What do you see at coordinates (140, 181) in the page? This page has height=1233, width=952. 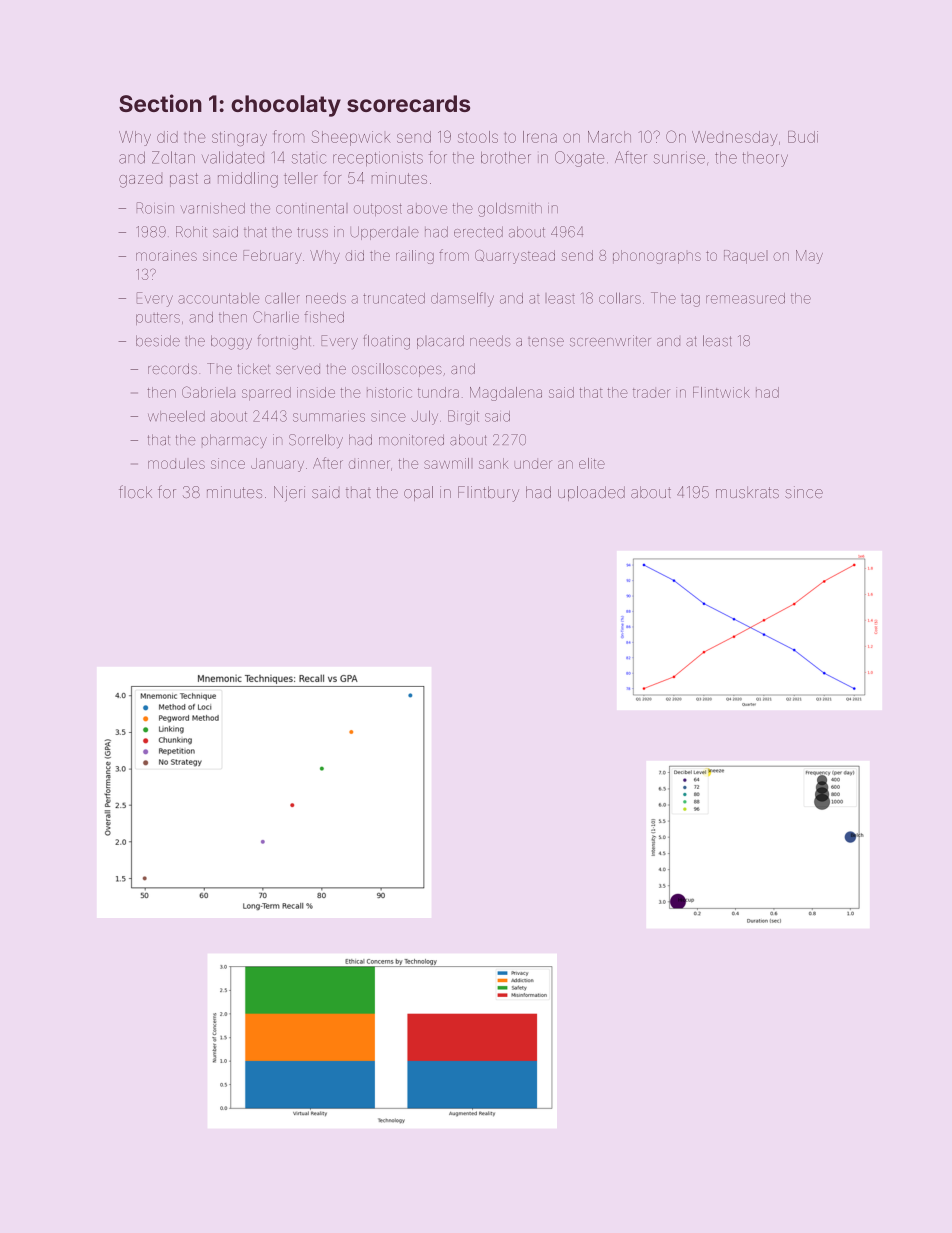 I see `gazed` at bounding box center [140, 181].
